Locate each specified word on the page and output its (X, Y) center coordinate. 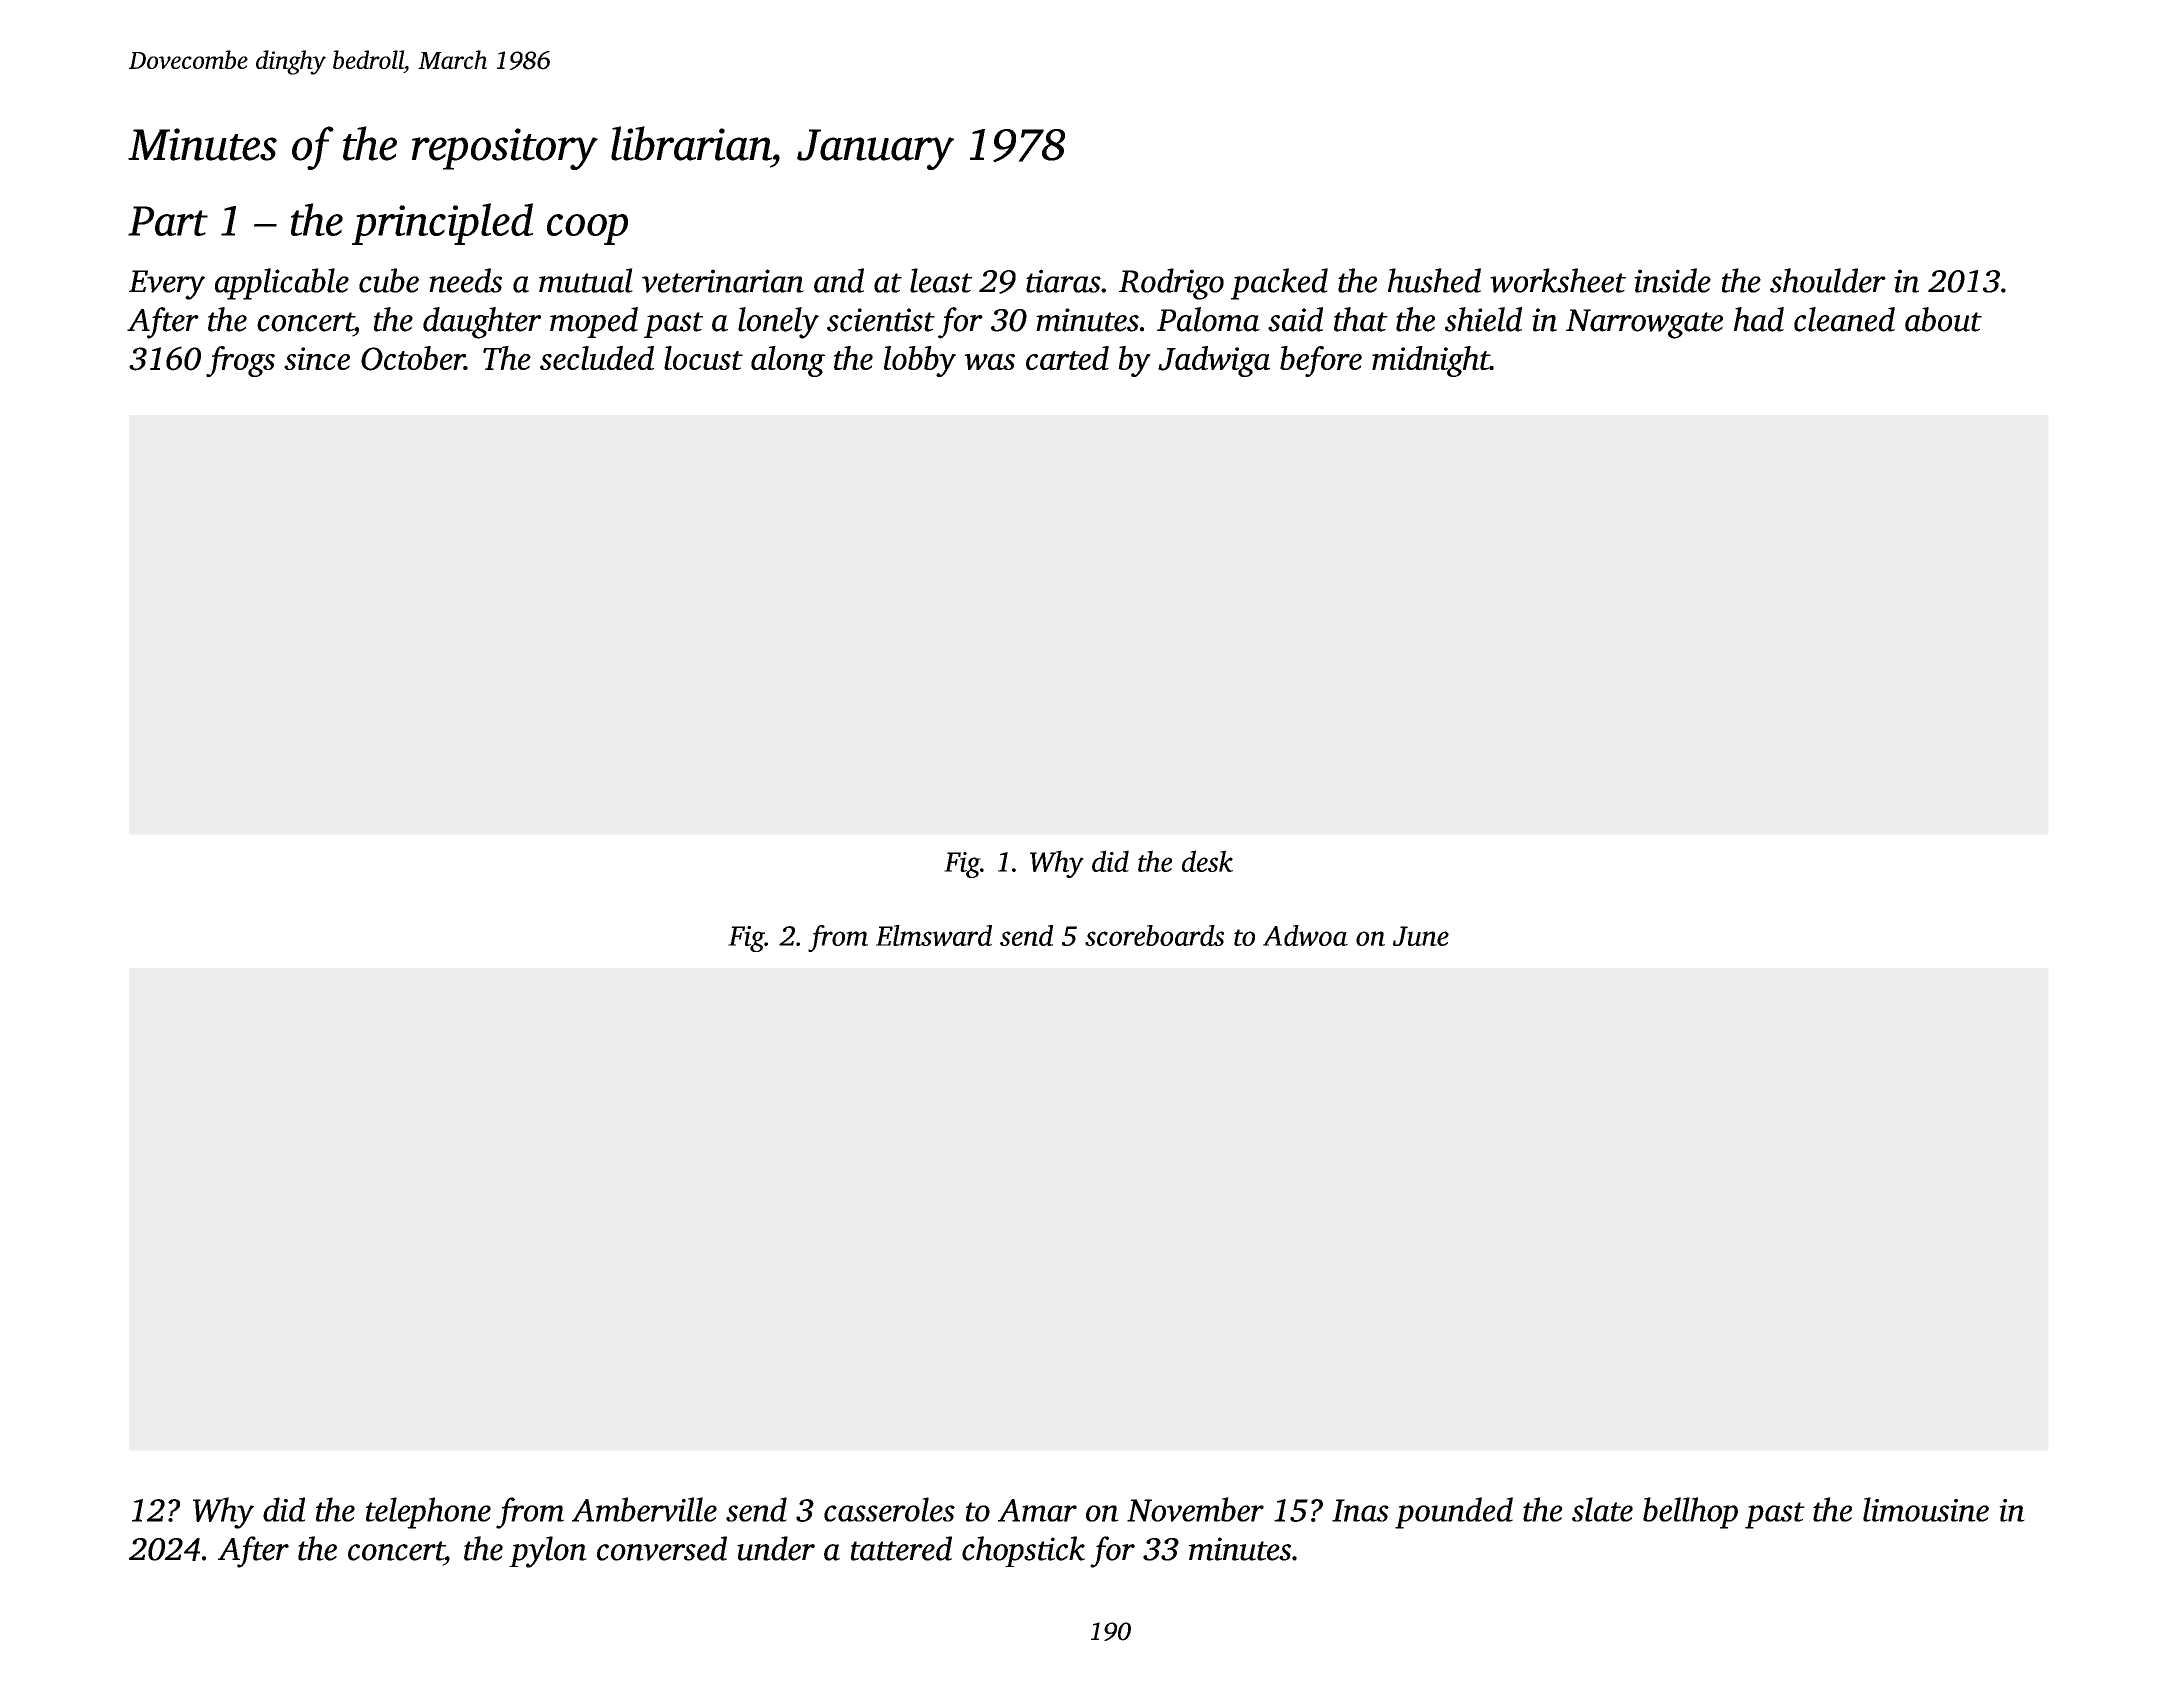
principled (442, 224)
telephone (428, 1513)
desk (1207, 861)
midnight (1431, 361)
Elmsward (934, 935)
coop (587, 229)
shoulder (1828, 280)
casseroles (889, 1509)
